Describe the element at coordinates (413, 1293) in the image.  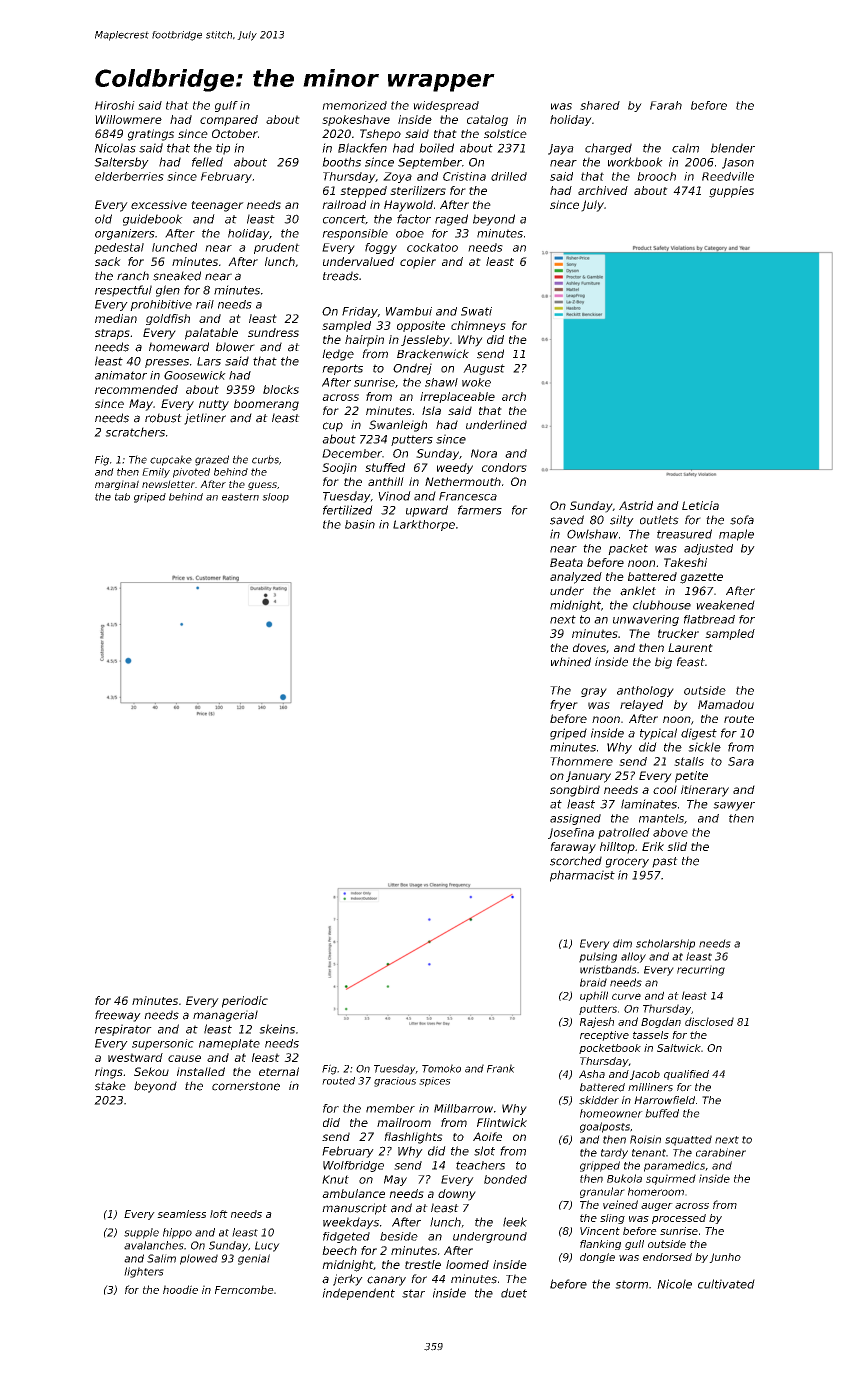
I see `star` at that location.
